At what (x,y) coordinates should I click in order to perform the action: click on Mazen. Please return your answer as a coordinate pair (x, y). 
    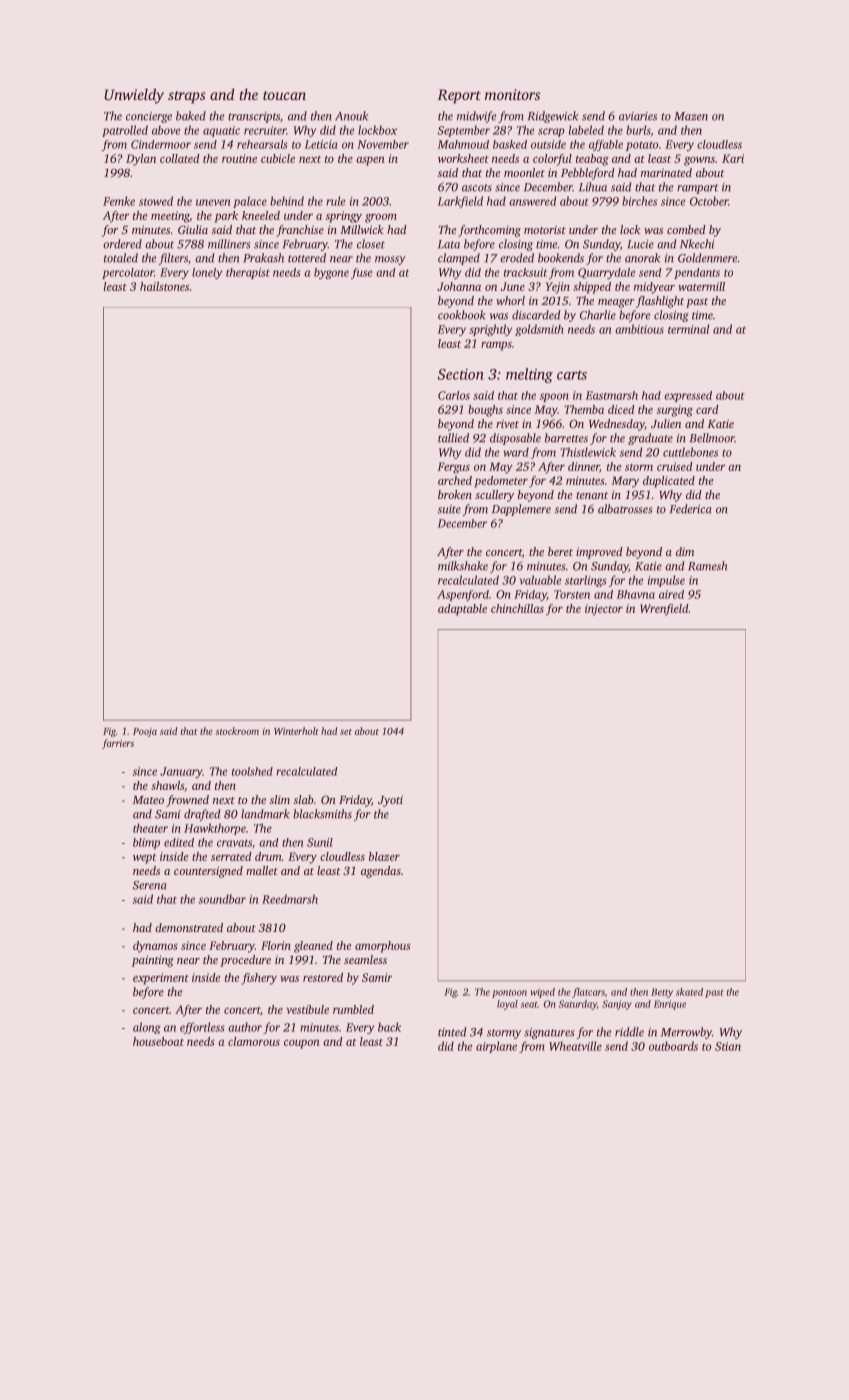
    Looking at the image, I should click on (691, 116).
